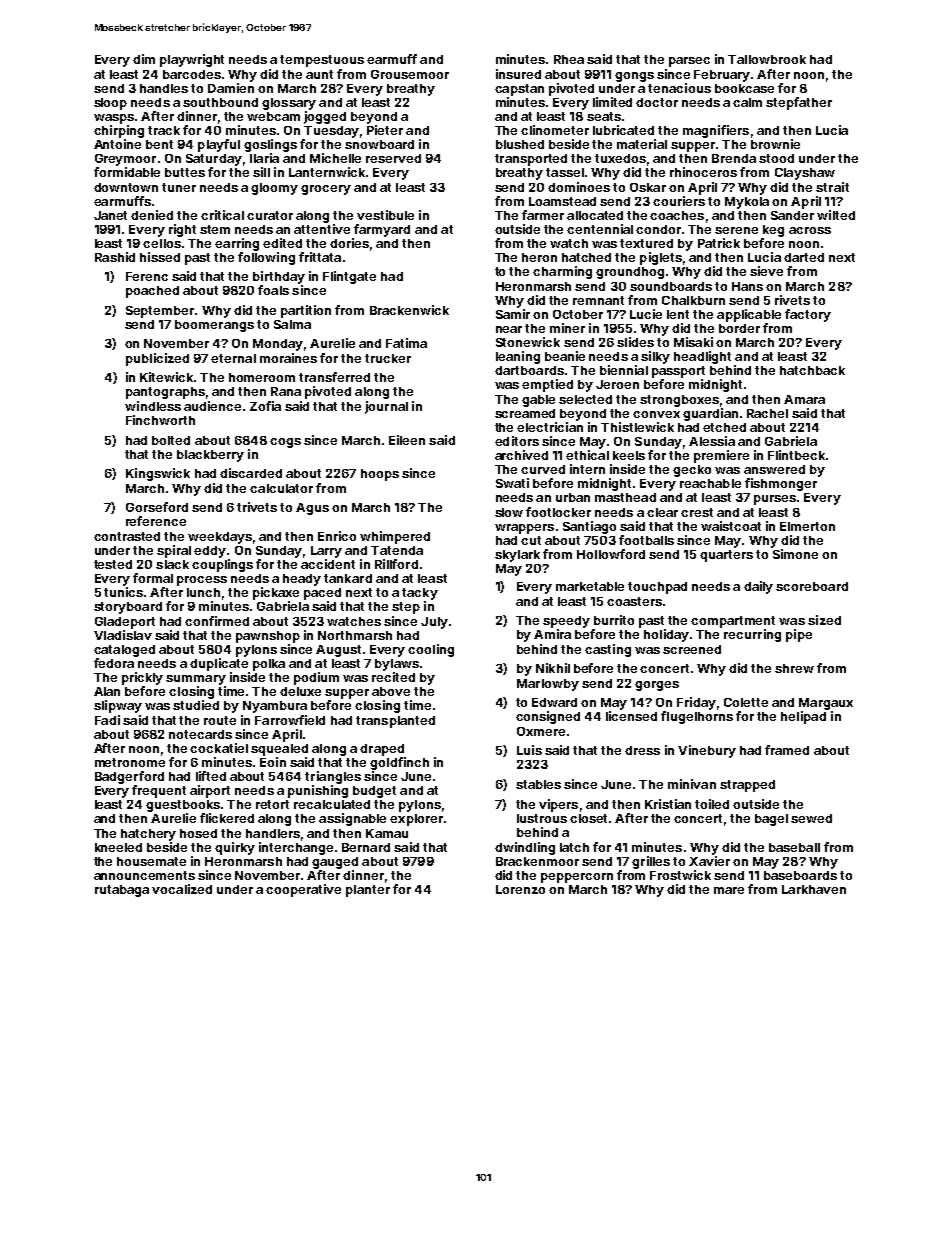 The width and height of the page is (952, 1233). Describe the element at coordinates (767, 59) in the page. I see `Tallowbrook` at that location.
